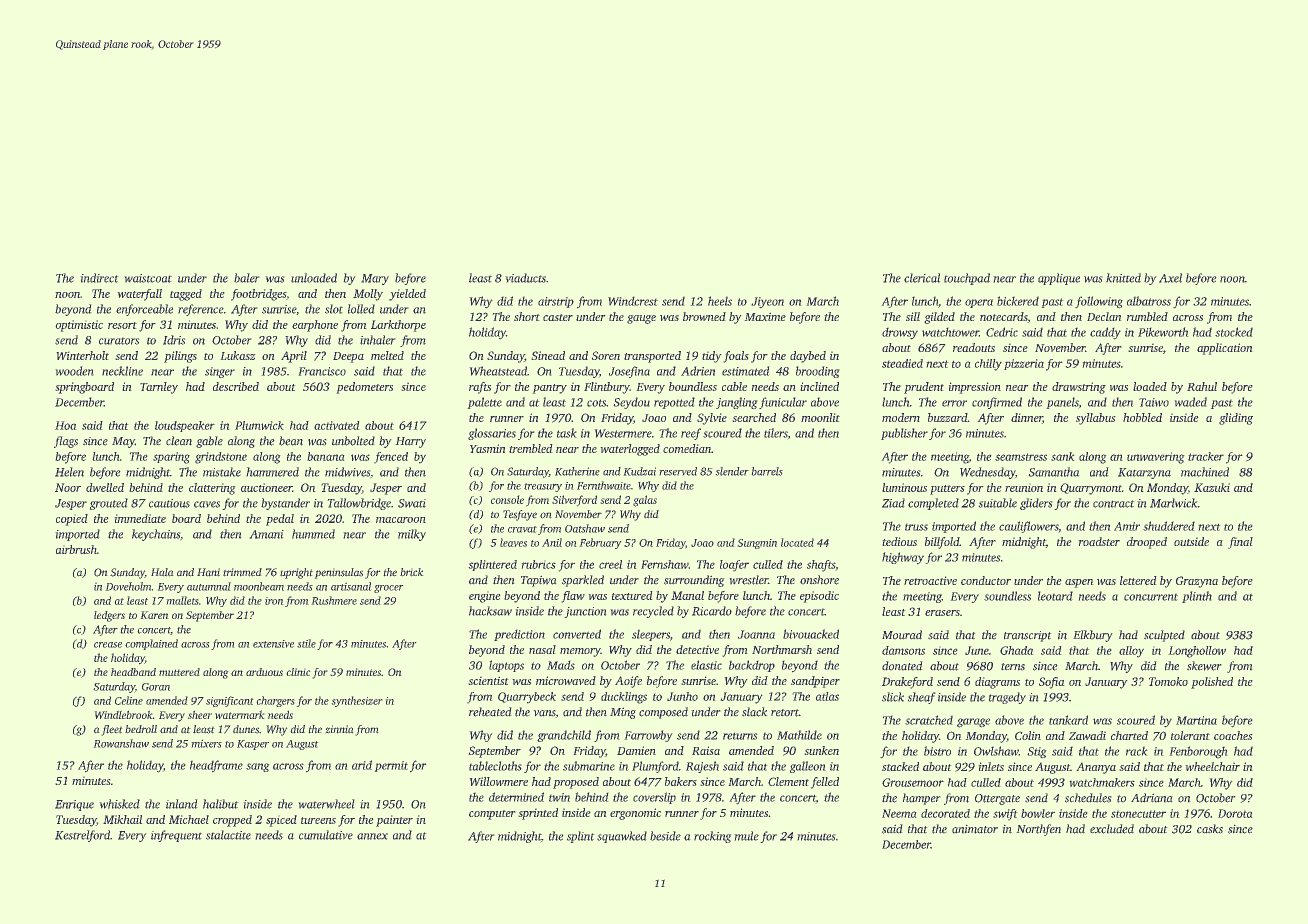  What do you see at coordinates (109, 616) in the screenshot?
I see `ledgers` at bounding box center [109, 616].
